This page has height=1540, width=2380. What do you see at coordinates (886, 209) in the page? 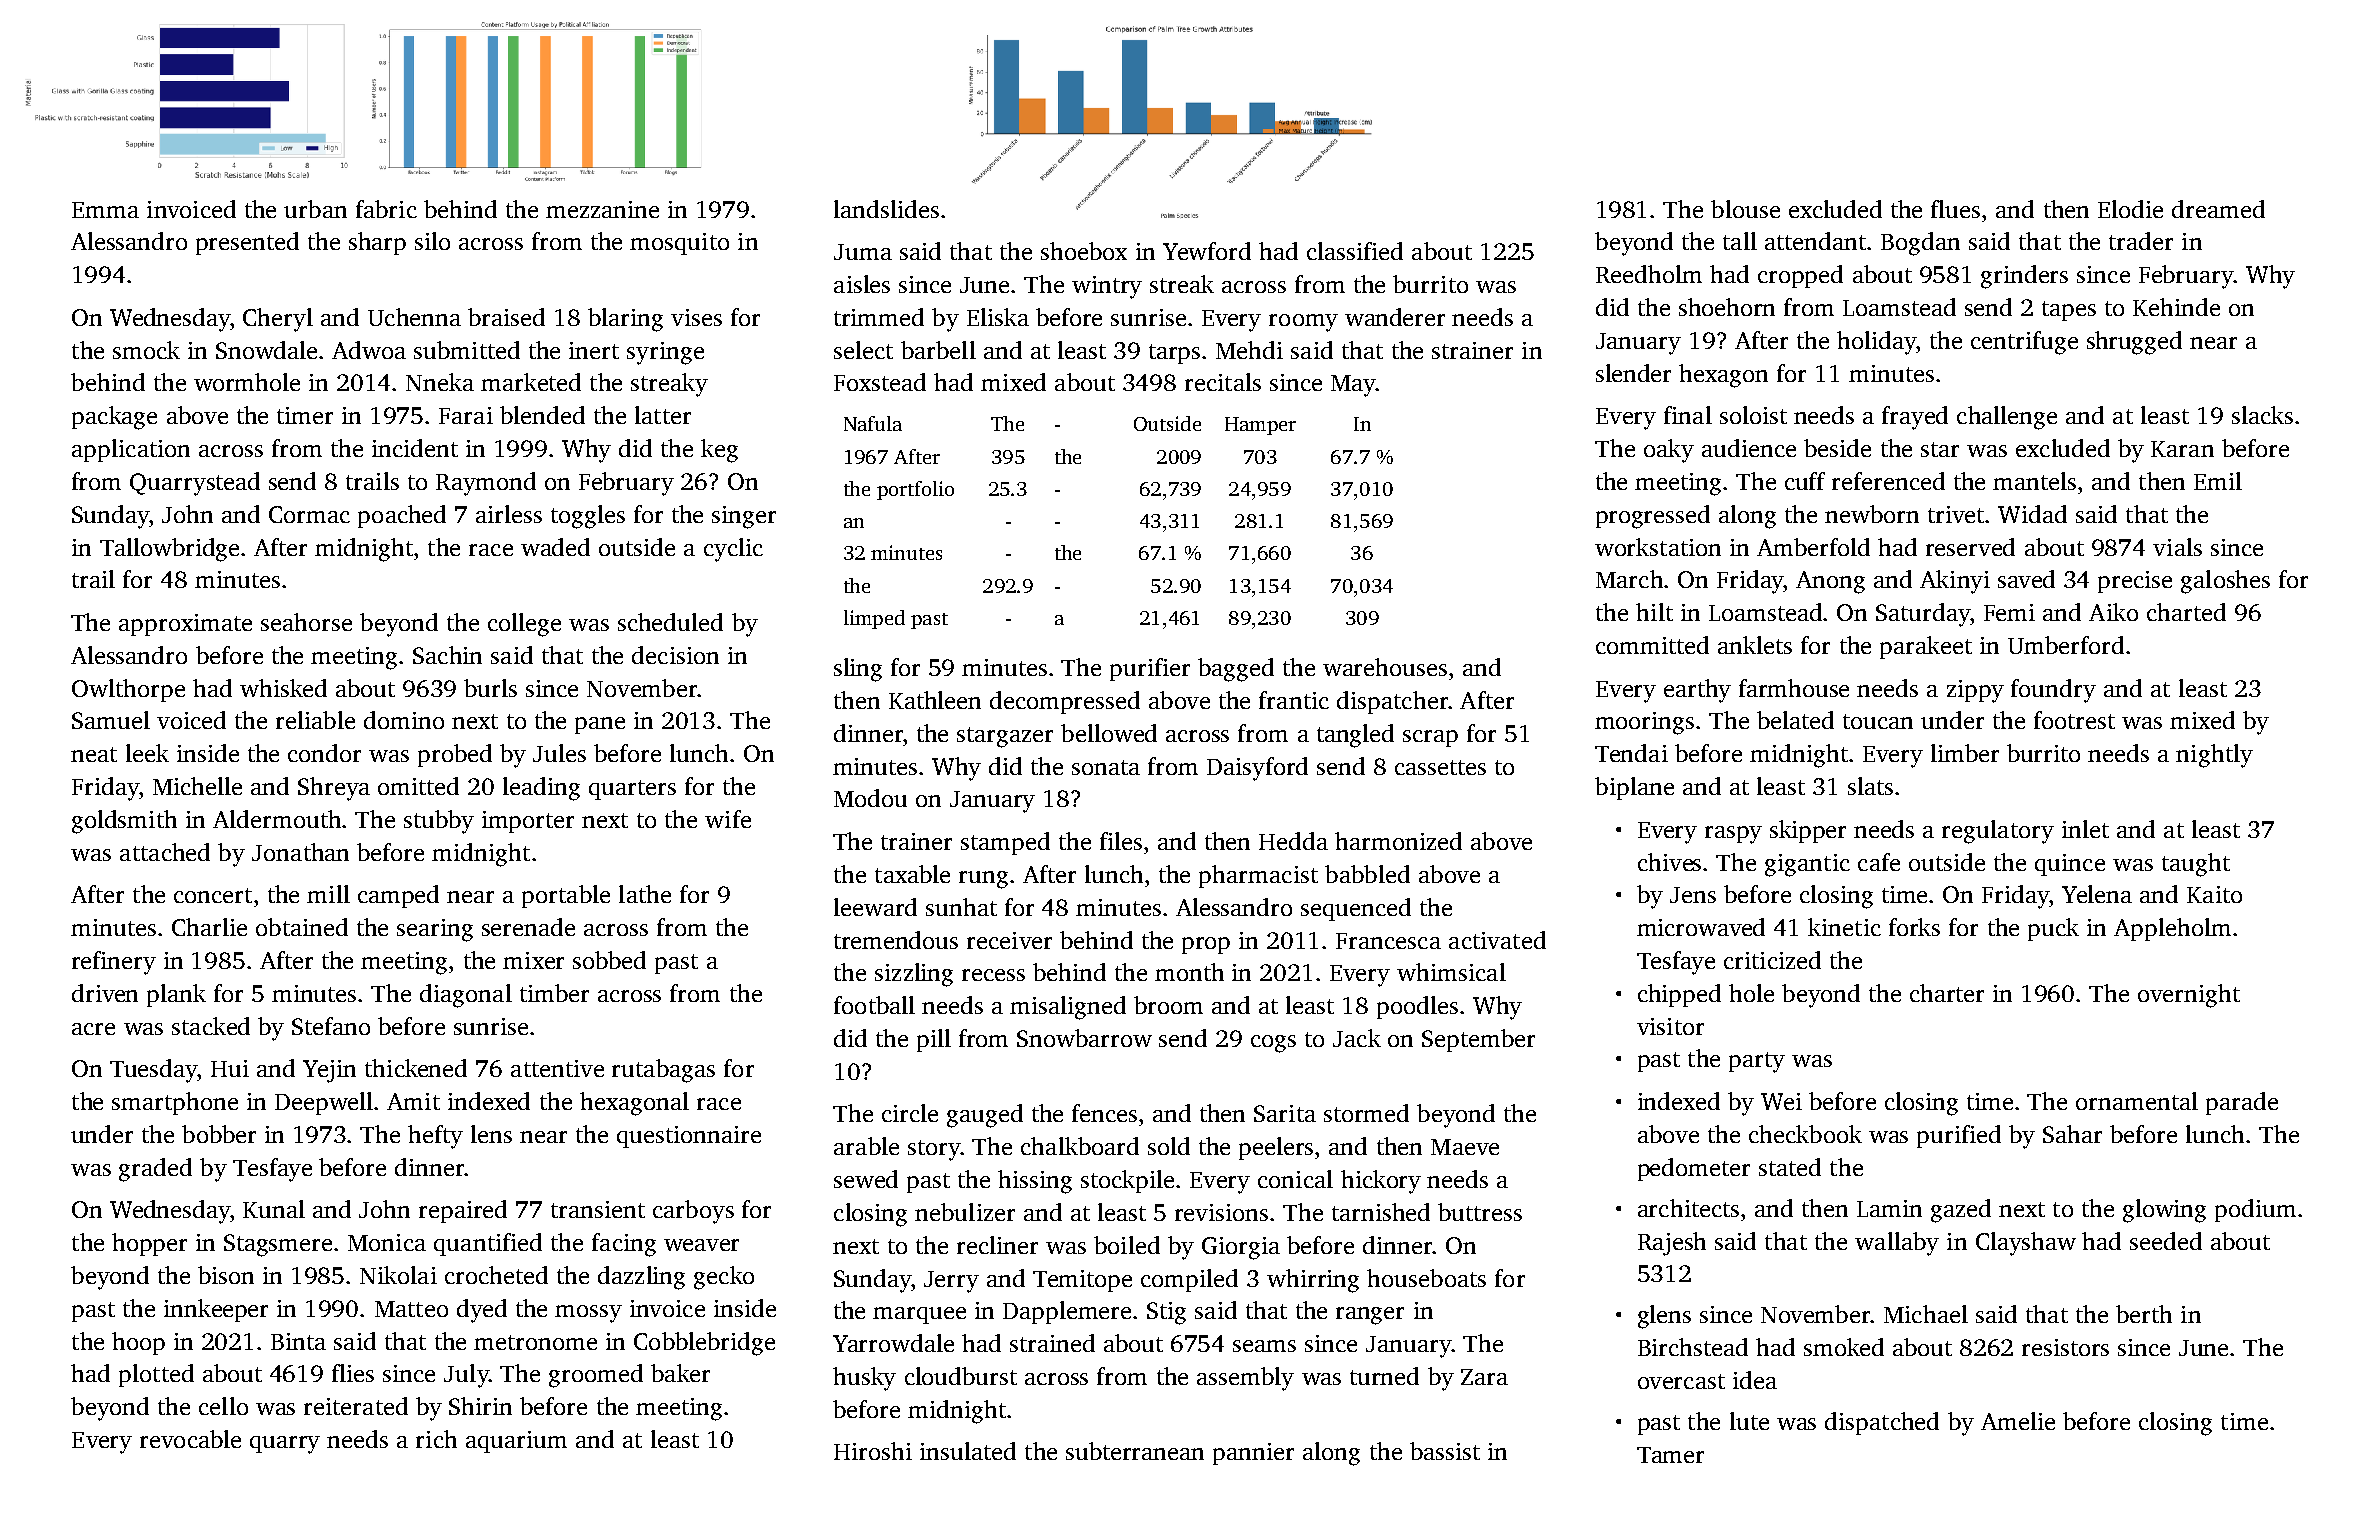
I see `landslides` at bounding box center [886, 209].
